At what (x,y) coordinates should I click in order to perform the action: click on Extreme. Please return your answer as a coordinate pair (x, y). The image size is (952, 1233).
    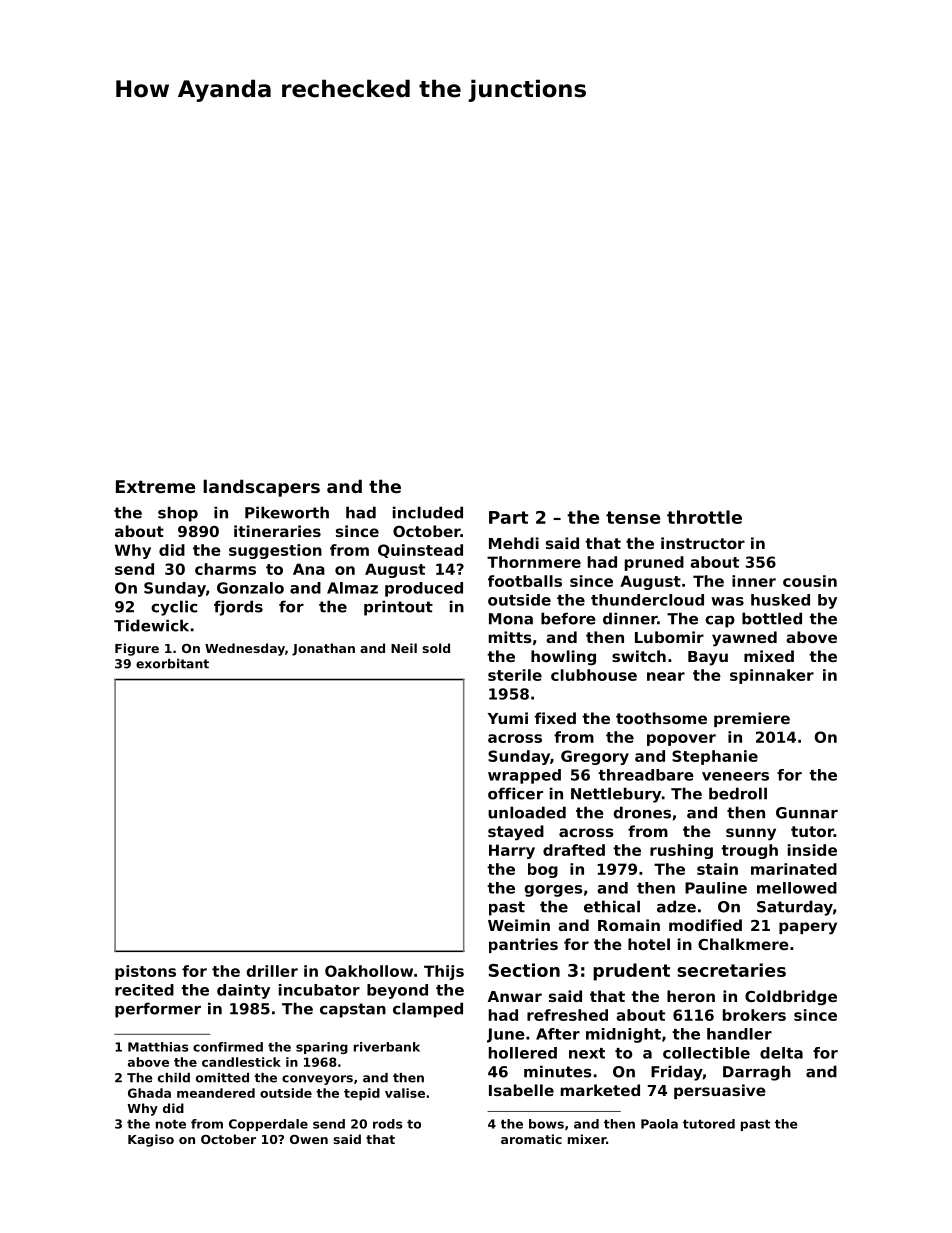
    Looking at the image, I should click on (155, 486).
